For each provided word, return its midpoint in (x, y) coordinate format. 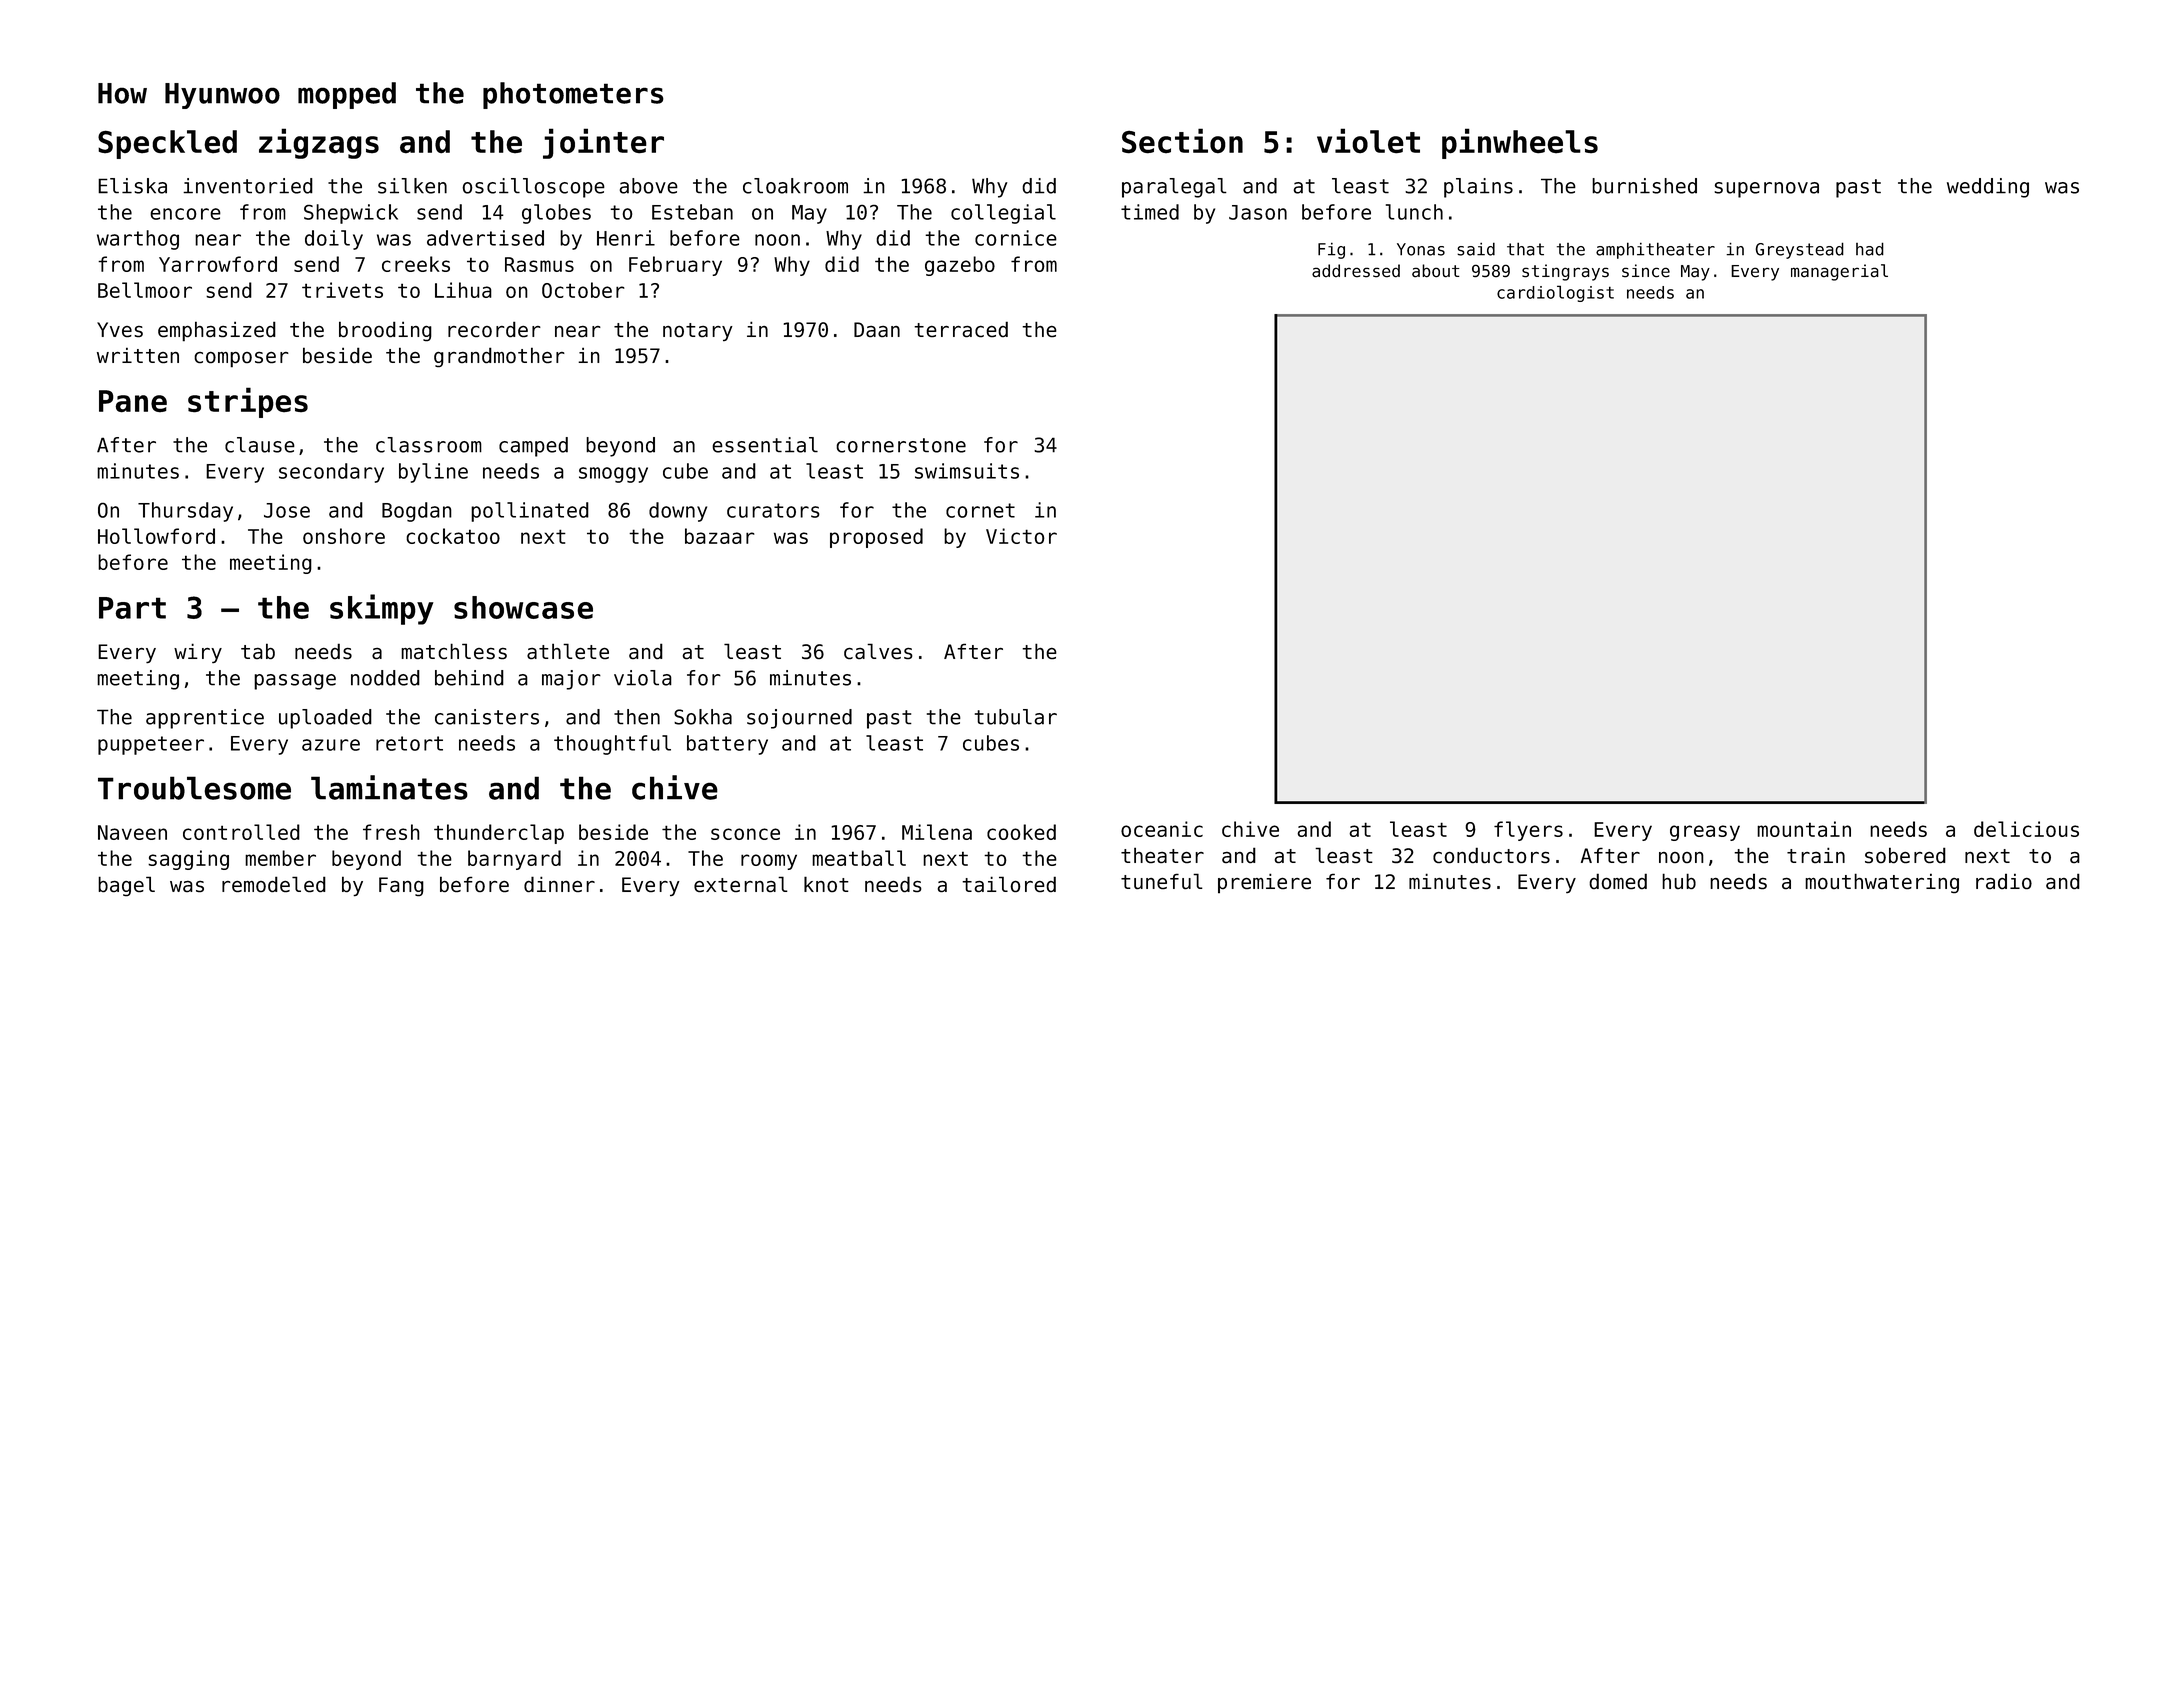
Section (1182, 141)
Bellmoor (145, 290)
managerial (1839, 272)
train (1816, 855)
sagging (188, 860)
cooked (1021, 832)
